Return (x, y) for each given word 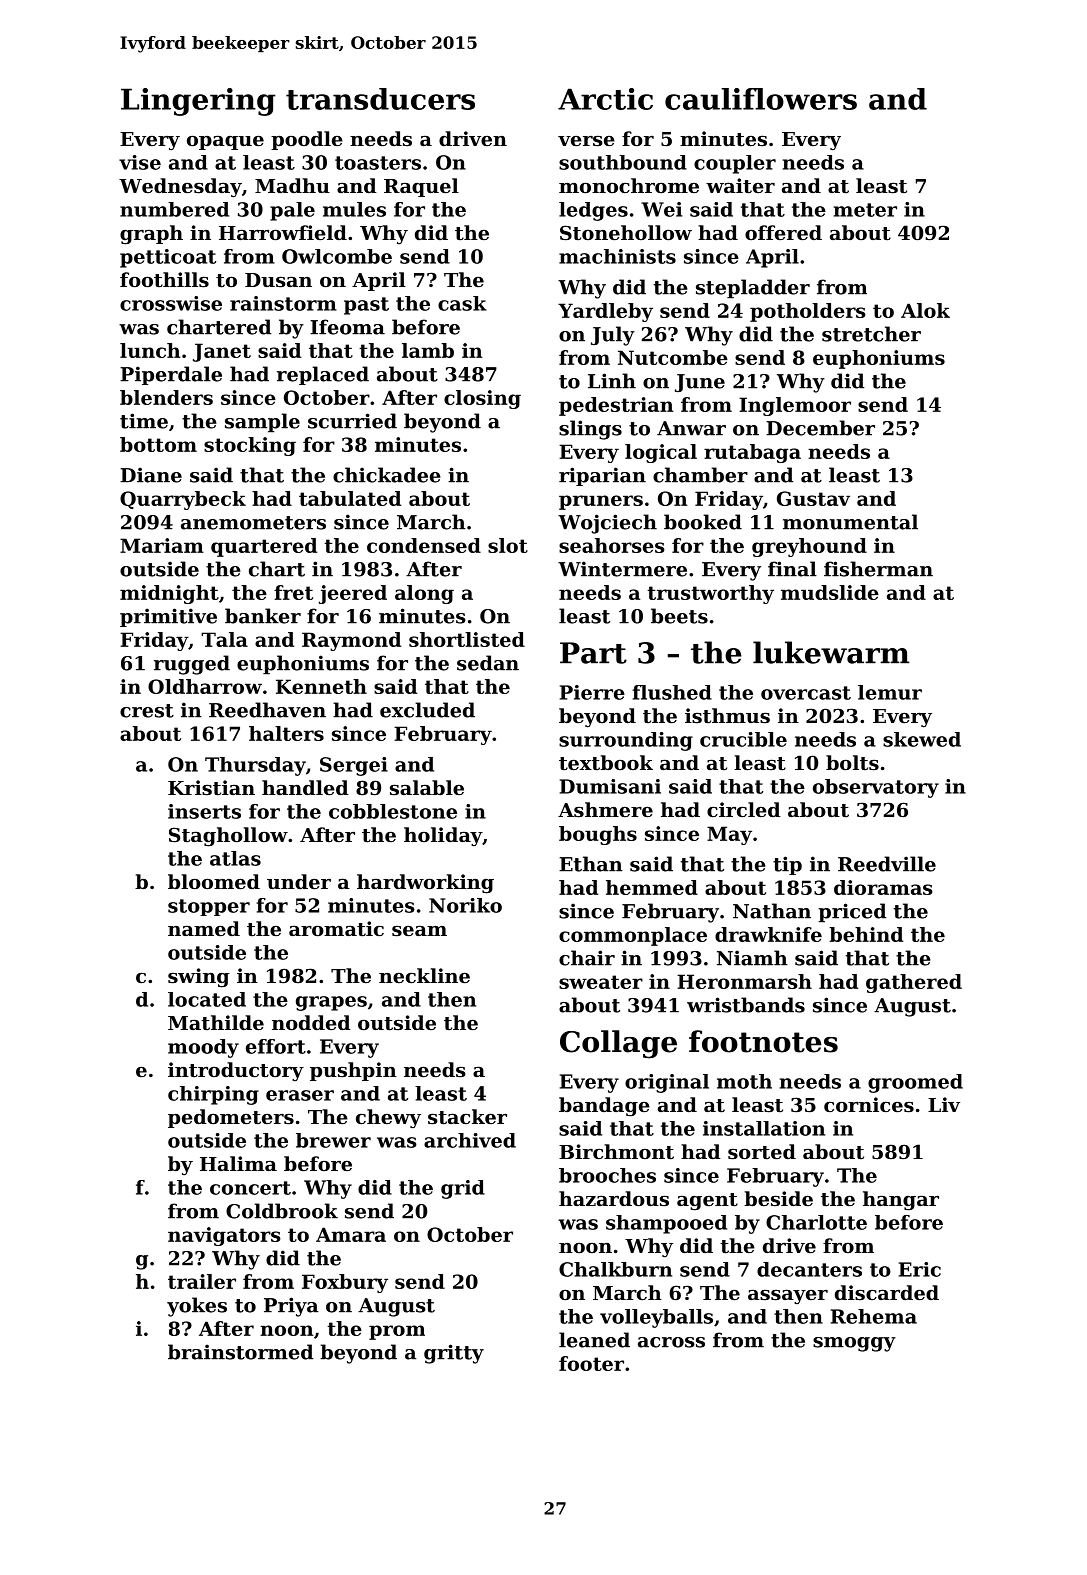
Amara (351, 1234)
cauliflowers (761, 99)
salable (427, 787)
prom (397, 1332)
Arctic (605, 99)
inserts (204, 811)
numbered (174, 209)
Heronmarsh (744, 981)
